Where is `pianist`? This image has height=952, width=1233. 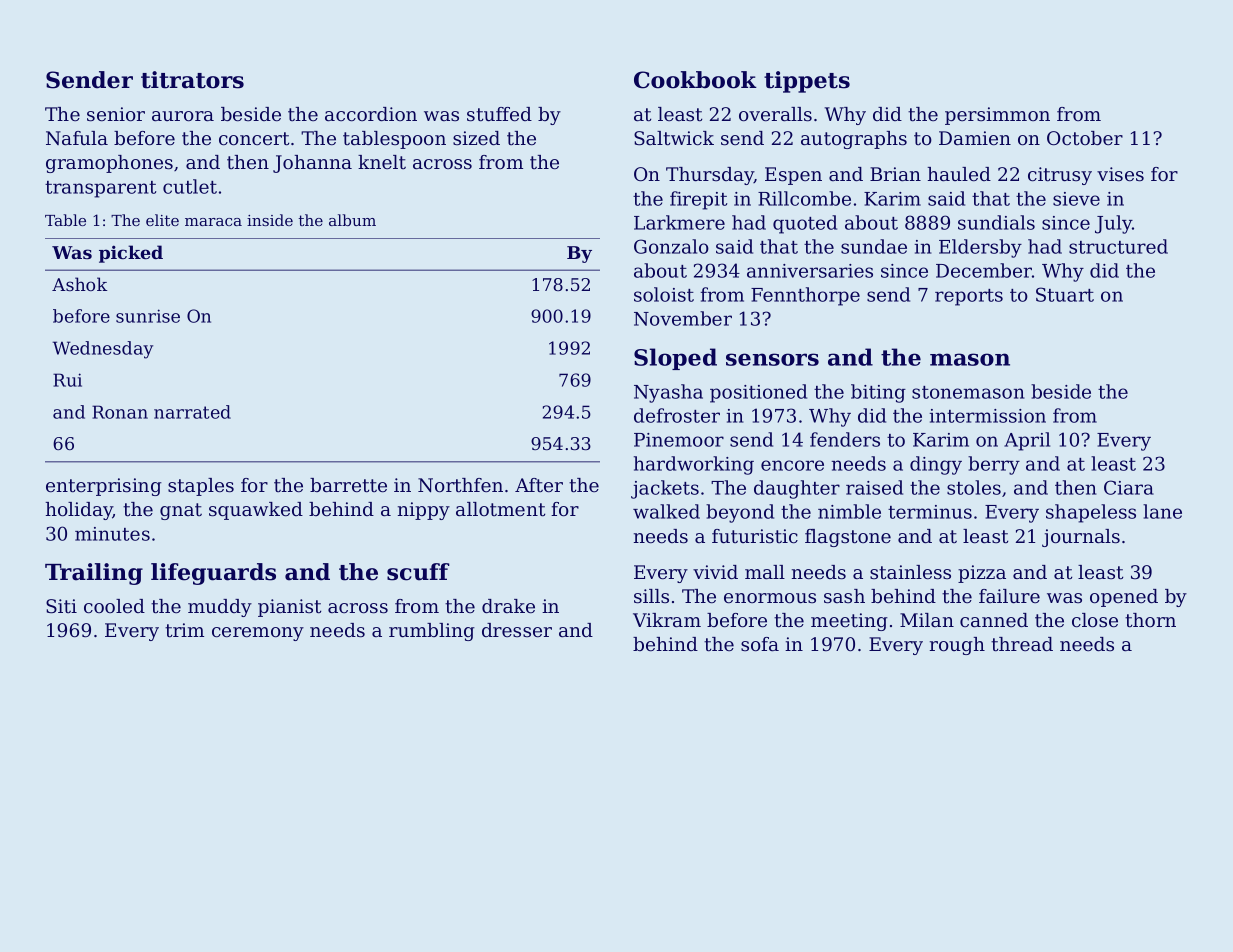
pianist is located at coordinates (289, 608).
